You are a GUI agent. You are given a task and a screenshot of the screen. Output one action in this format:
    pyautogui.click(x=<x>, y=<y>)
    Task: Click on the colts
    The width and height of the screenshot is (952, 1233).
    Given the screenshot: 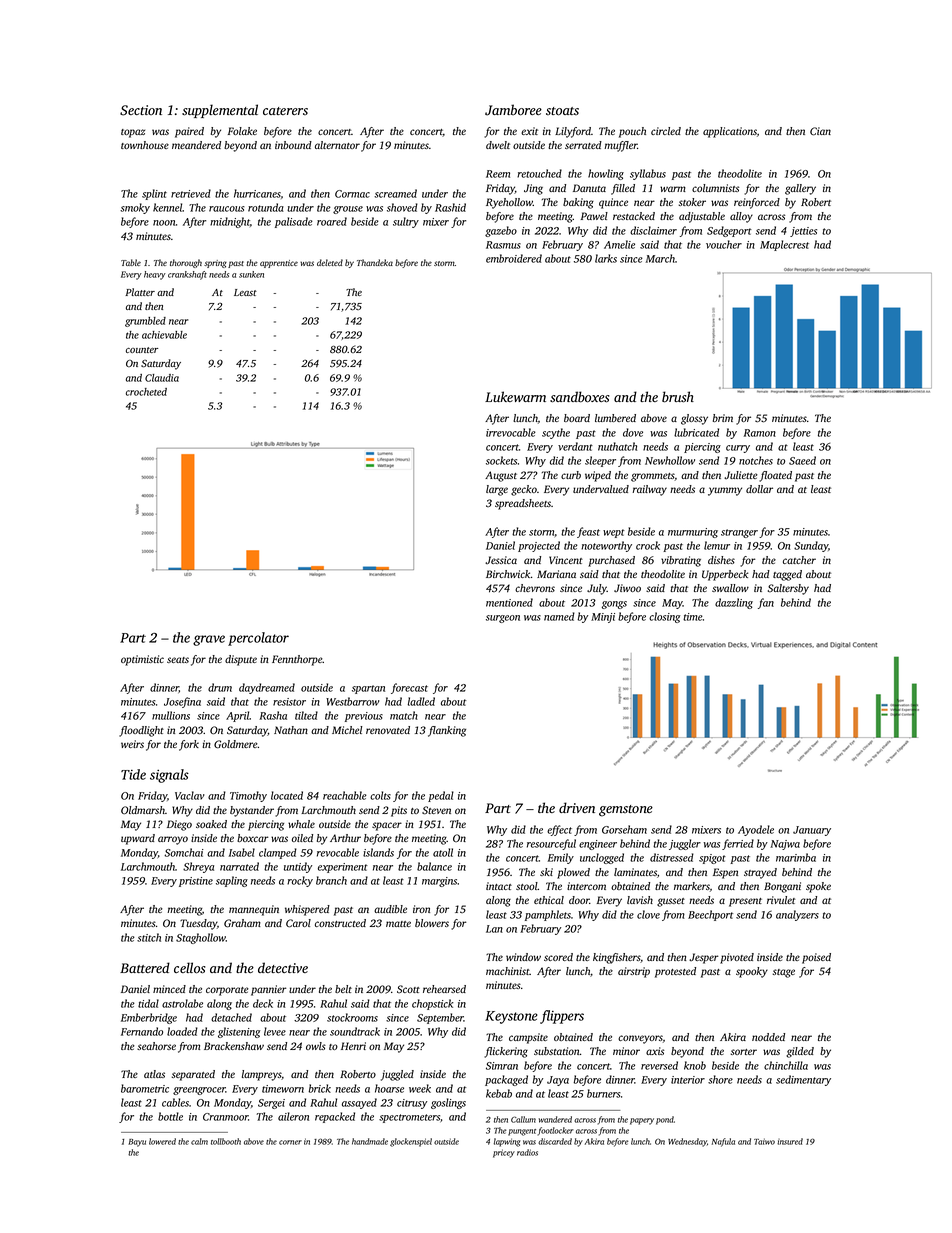 What is the action you would take?
    pyautogui.click(x=380, y=795)
